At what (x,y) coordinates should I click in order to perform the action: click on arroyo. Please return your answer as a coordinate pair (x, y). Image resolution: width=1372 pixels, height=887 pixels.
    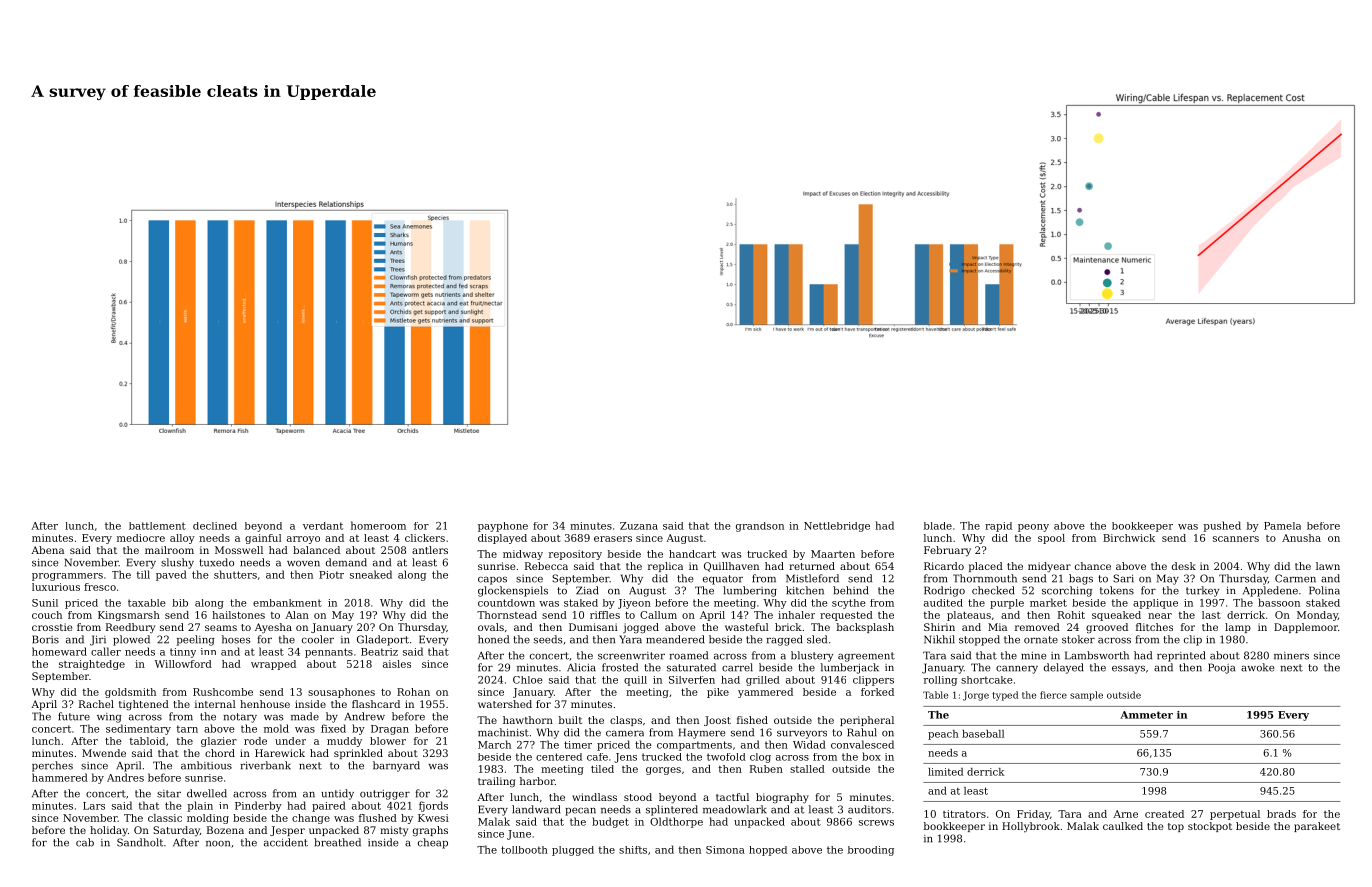
    Looking at the image, I should click on (303, 540).
